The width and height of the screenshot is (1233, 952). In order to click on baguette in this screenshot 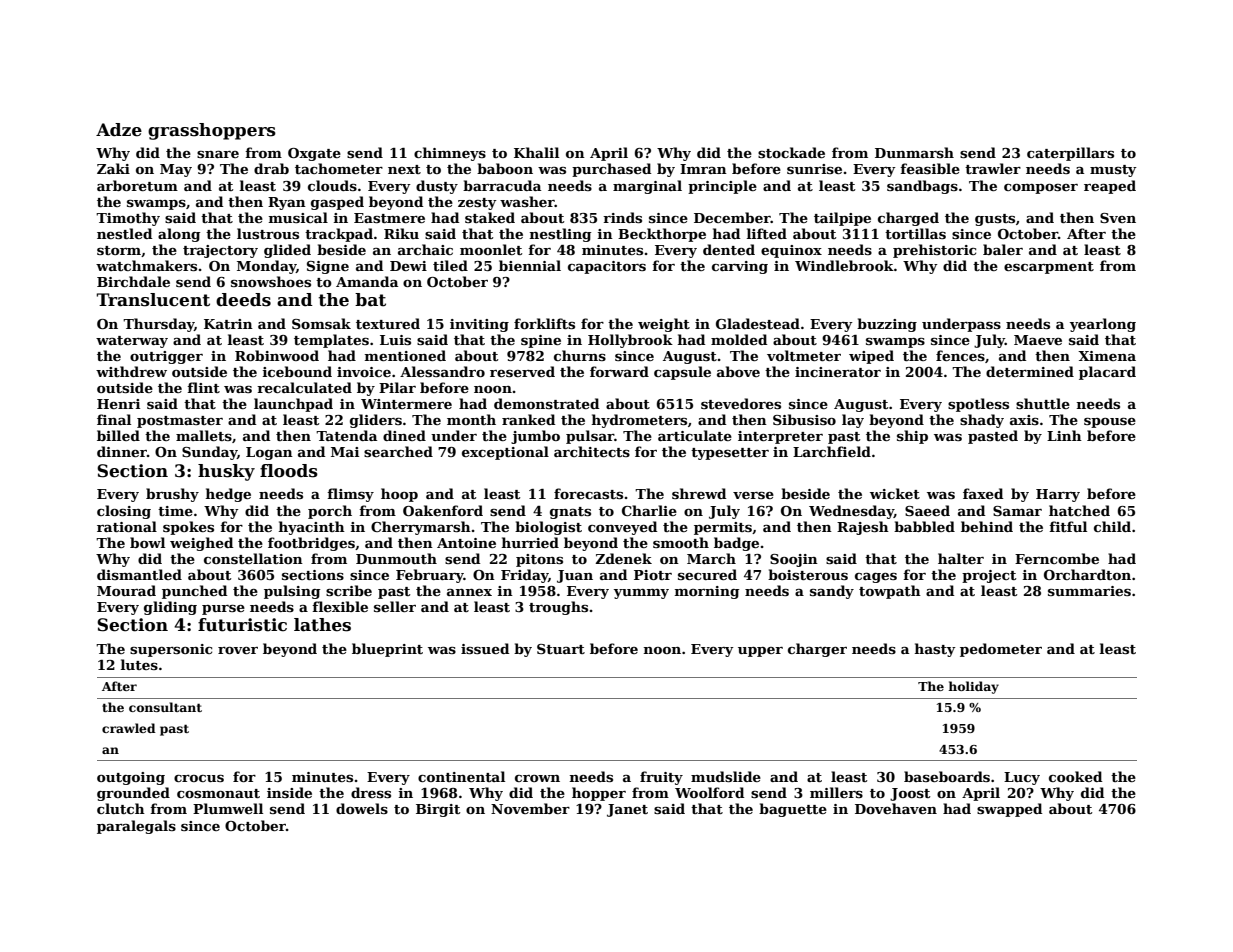, I will do `click(793, 810)`.
